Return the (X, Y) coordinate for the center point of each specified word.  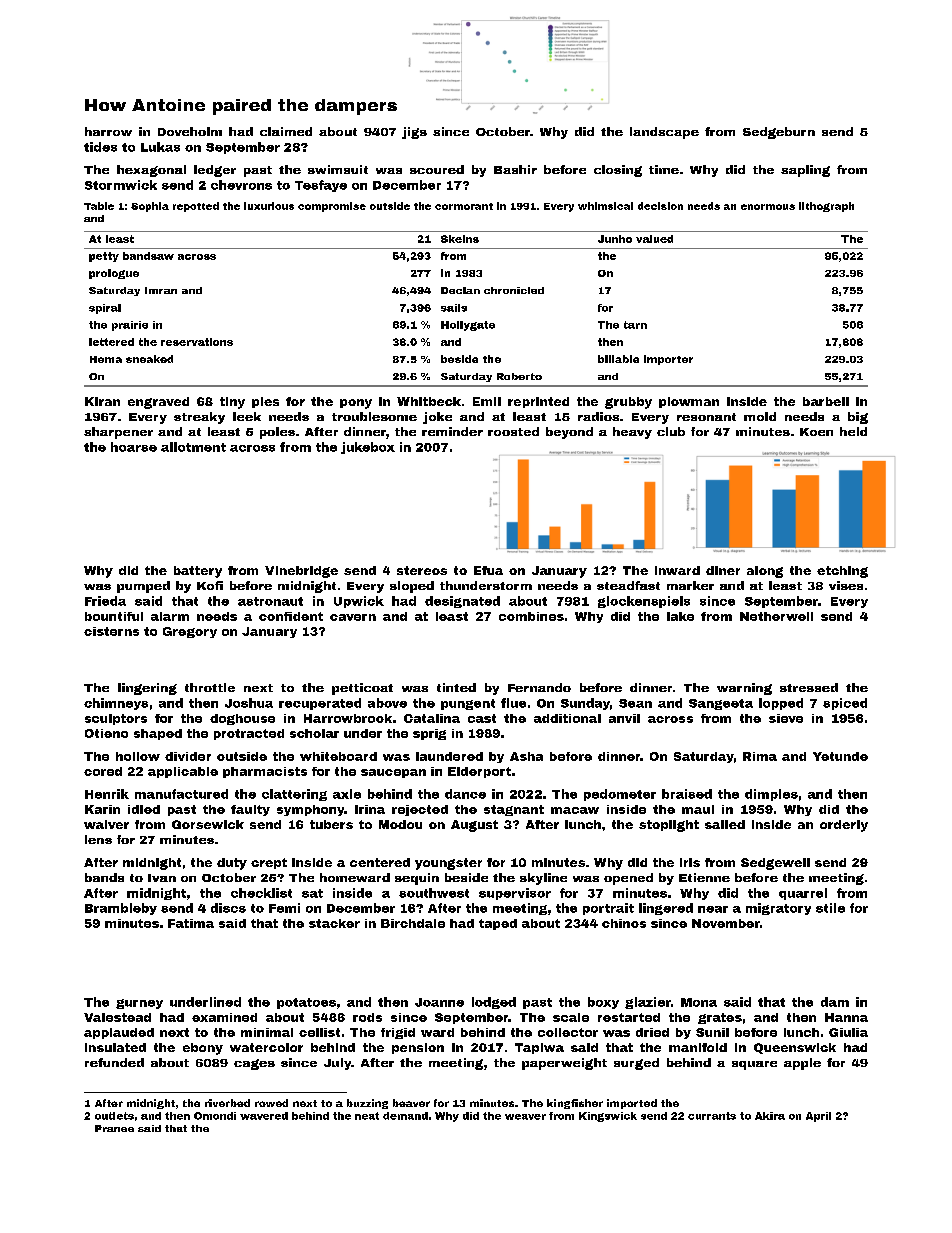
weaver (525, 1117)
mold (760, 416)
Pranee (114, 1128)
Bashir (515, 169)
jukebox (368, 448)
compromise (332, 207)
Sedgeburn (779, 133)
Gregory (190, 632)
